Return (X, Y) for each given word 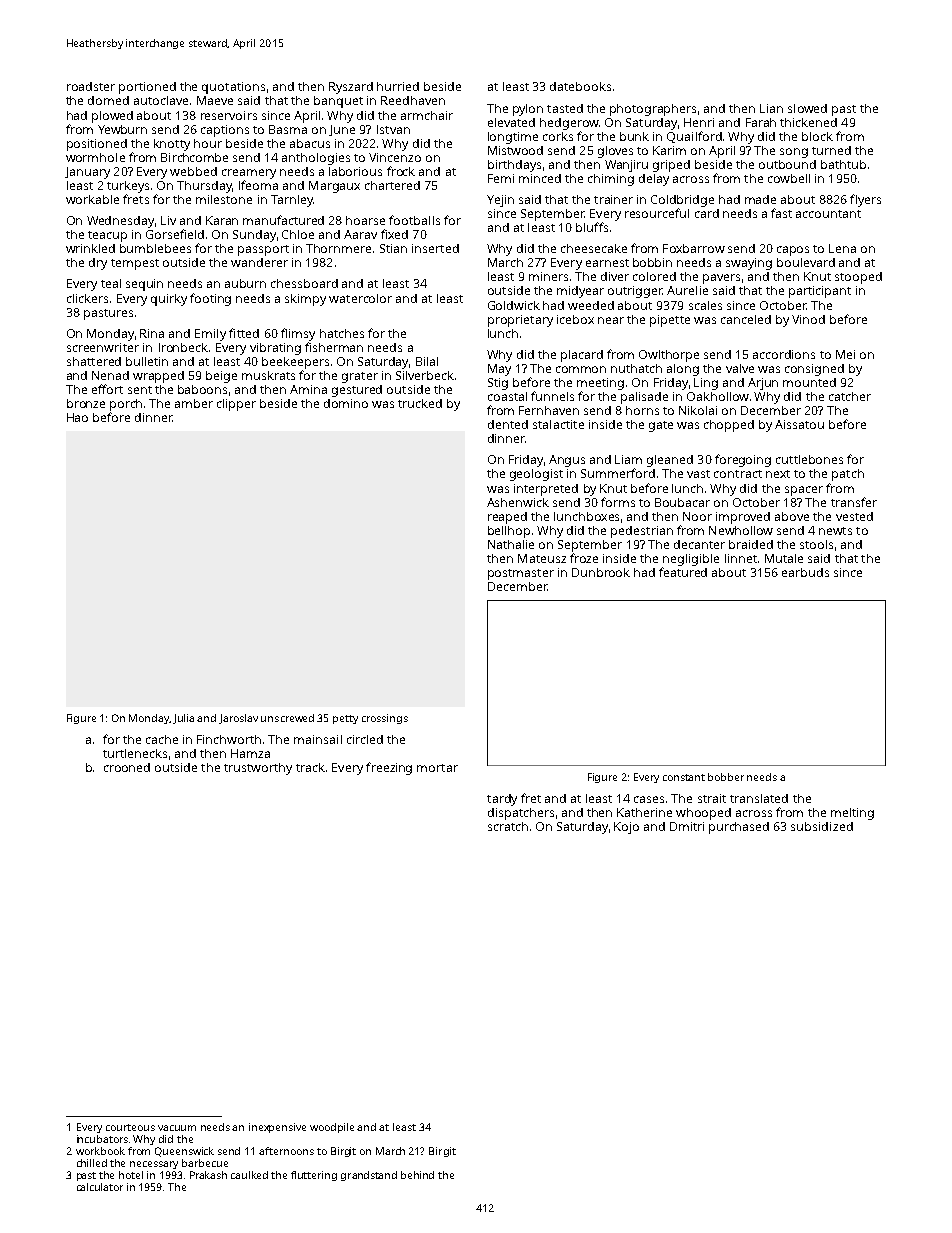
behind (417, 1175)
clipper (236, 405)
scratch (508, 826)
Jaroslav (238, 719)
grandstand (369, 1176)
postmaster (521, 574)
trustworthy (258, 769)
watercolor (360, 298)
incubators (102, 1139)
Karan (222, 220)
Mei (845, 354)
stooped (858, 278)
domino (346, 403)
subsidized (822, 826)
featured (683, 572)
